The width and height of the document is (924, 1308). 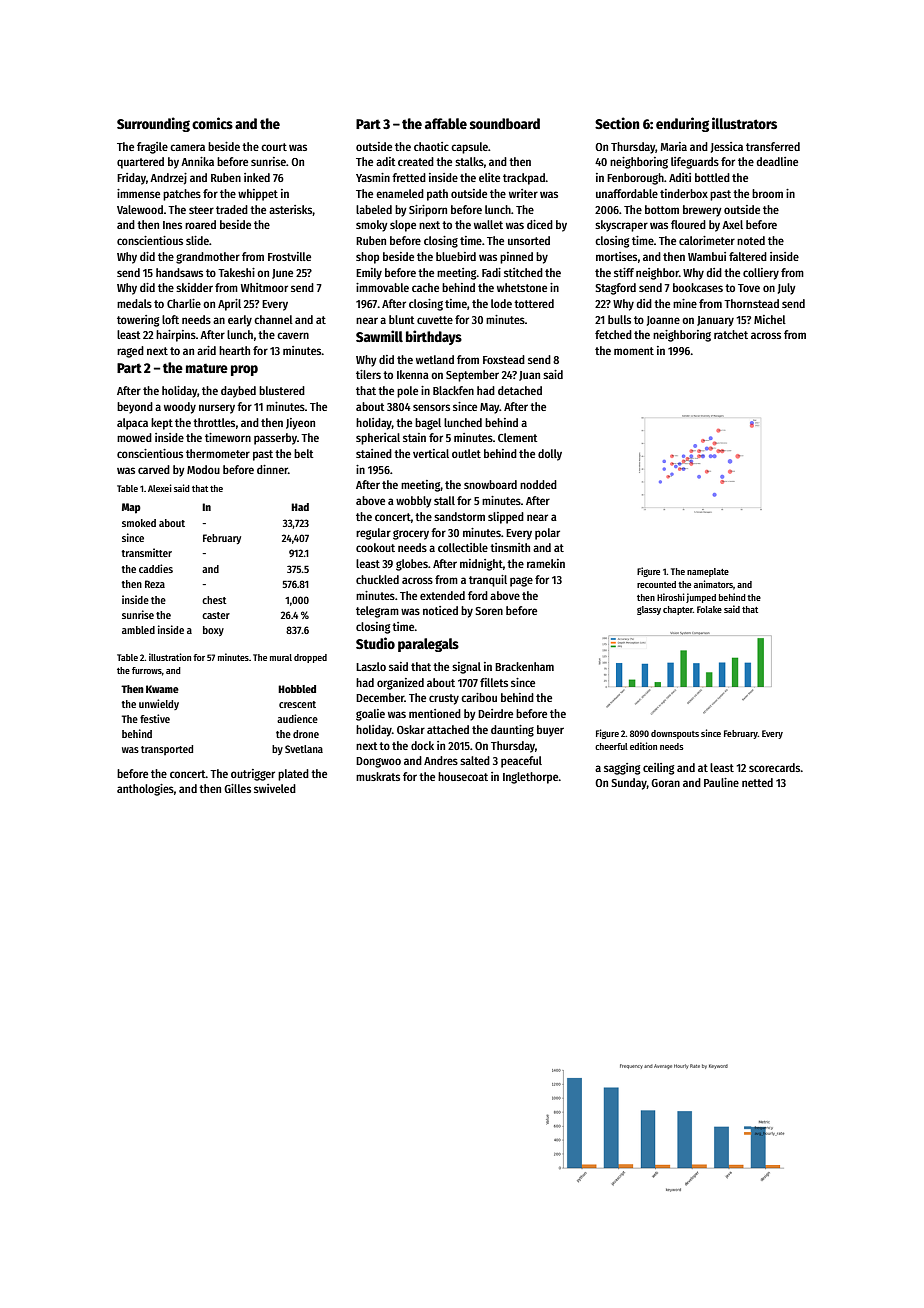 What do you see at coordinates (237, 788) in the document?
I see `Gilles` at bounding box center [237, 788].
